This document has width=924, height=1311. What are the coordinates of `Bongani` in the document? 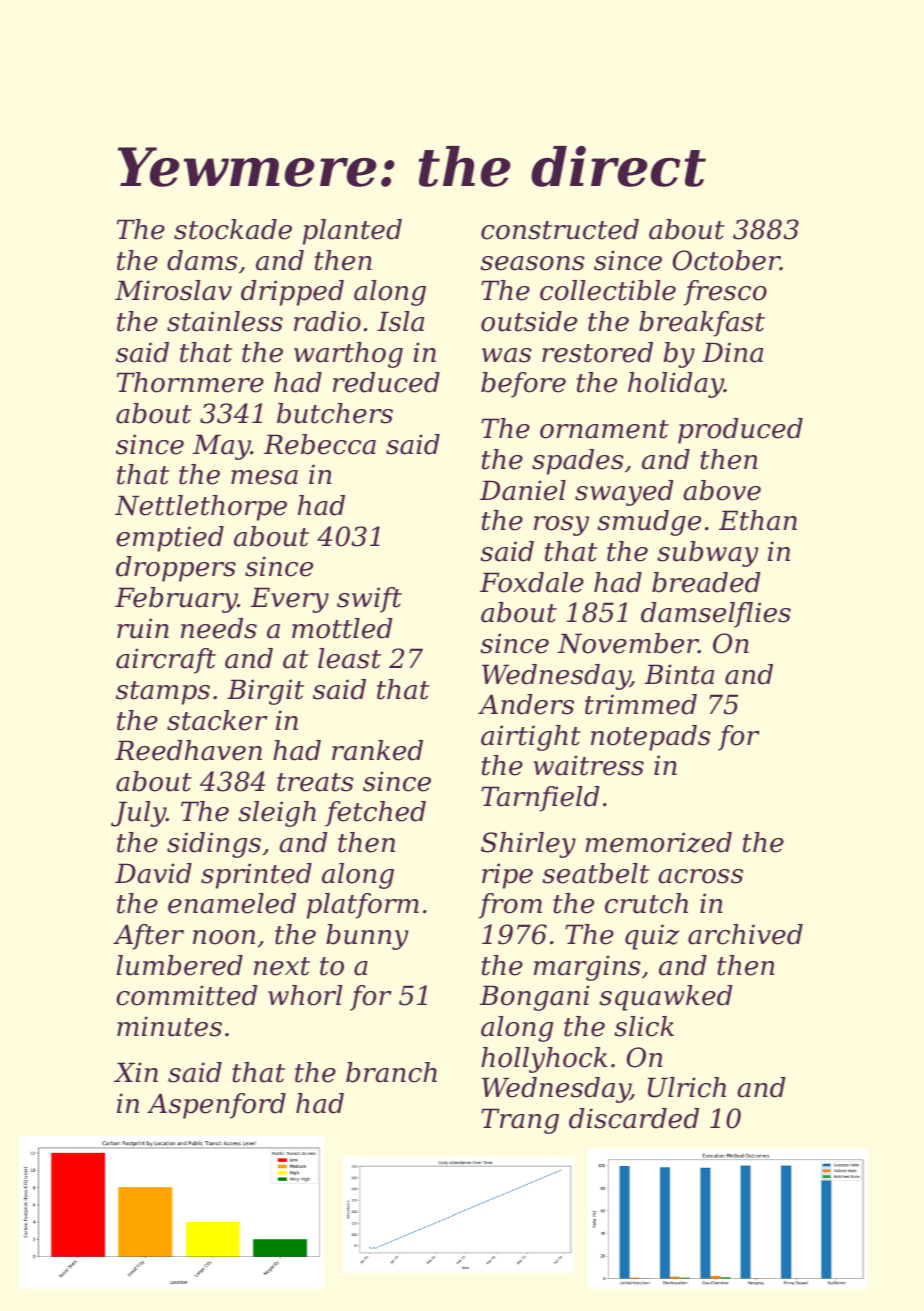 It's located at (535, 998).
